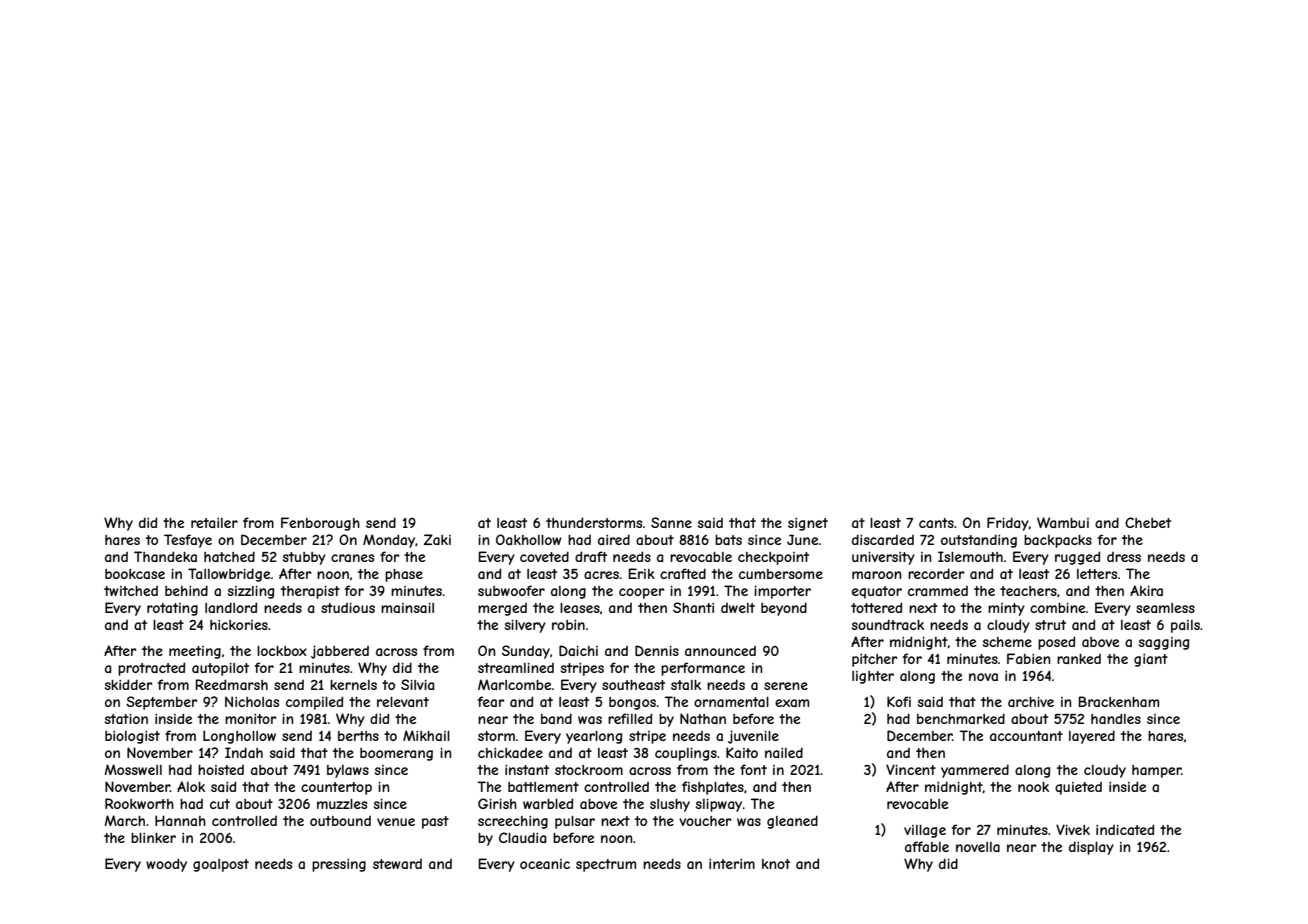  Describe the element at coordinates (1124, 557) in the screenshot. I see `dress` at that location.
